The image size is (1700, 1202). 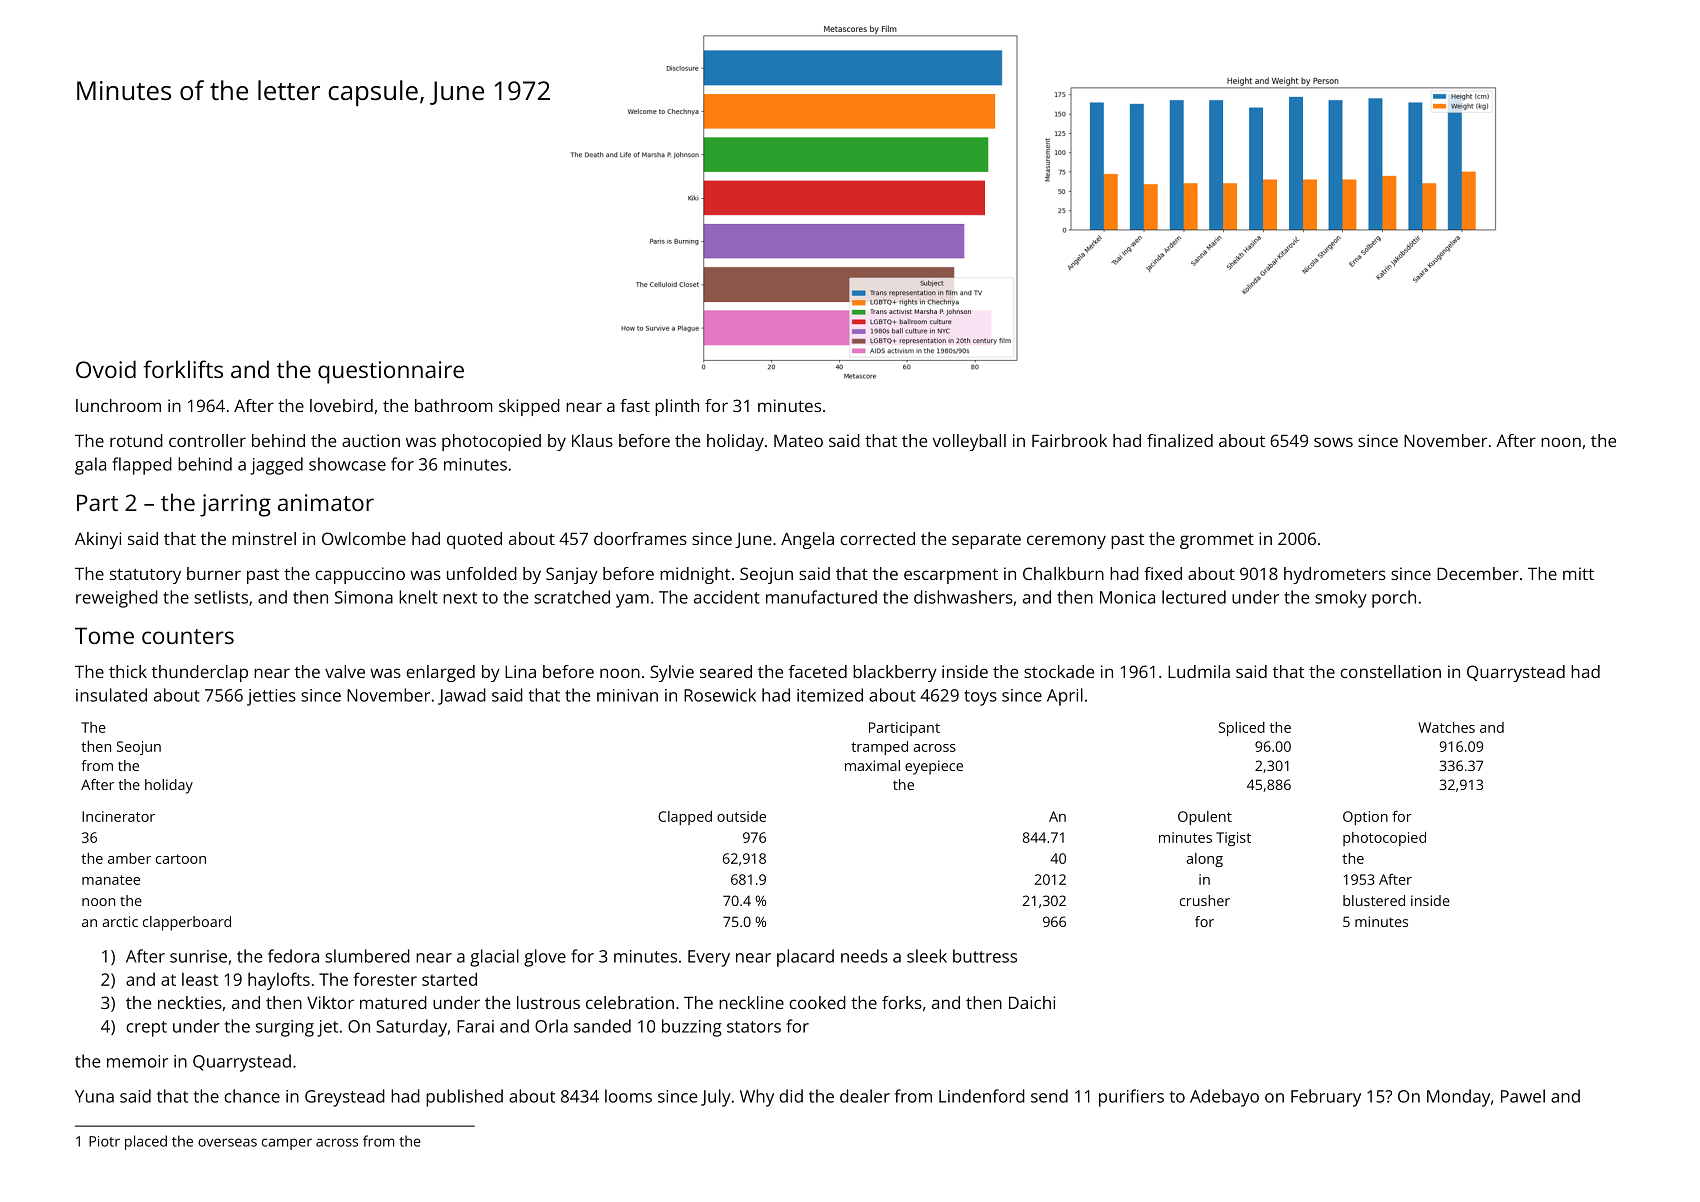 What do you see at coordinates (877, 538) in the screenshot?
I see `corrected` at bounding box center [877, 538].
